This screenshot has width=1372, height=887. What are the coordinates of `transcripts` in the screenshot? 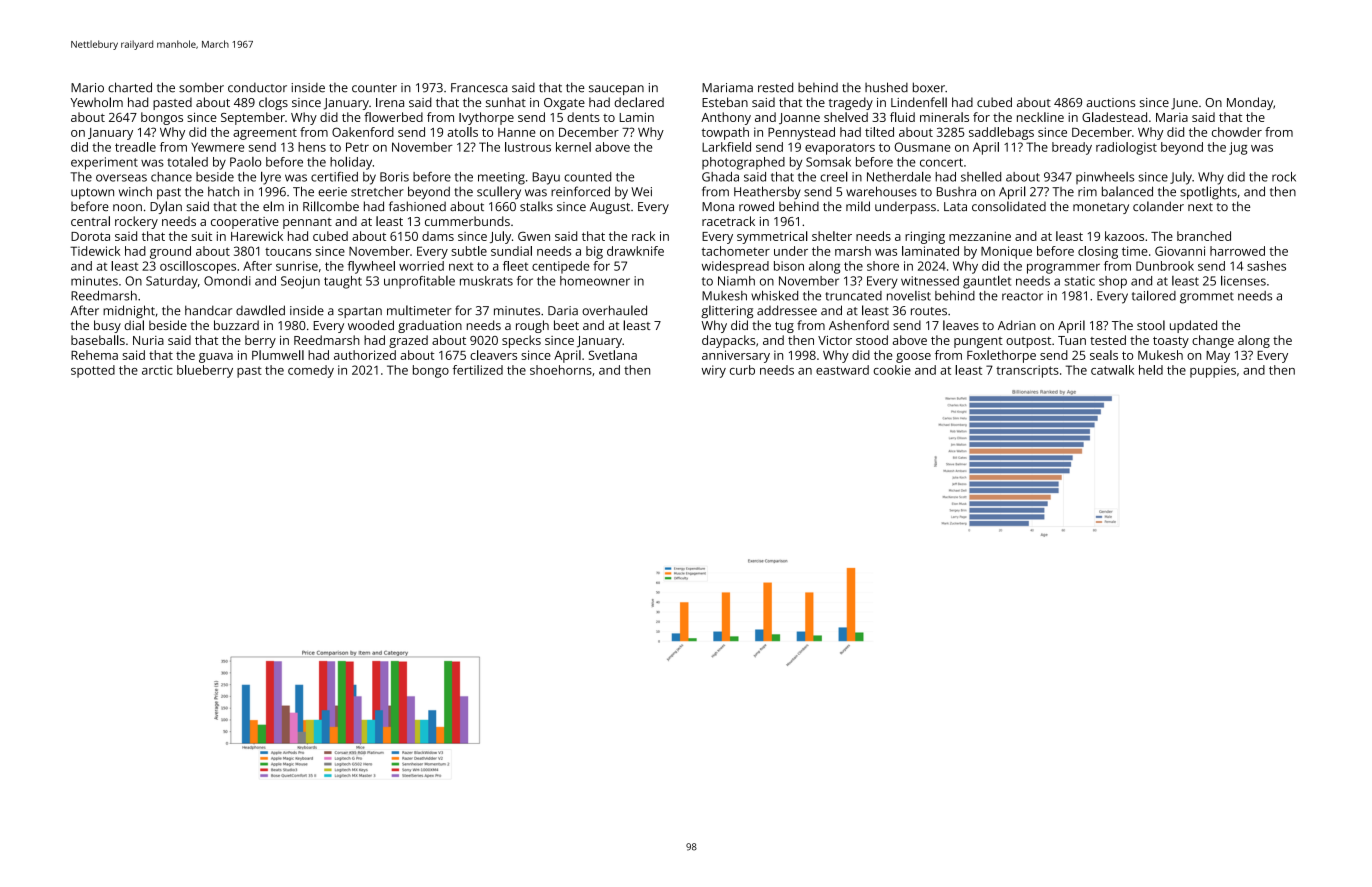 It's located at (1027, 371).
